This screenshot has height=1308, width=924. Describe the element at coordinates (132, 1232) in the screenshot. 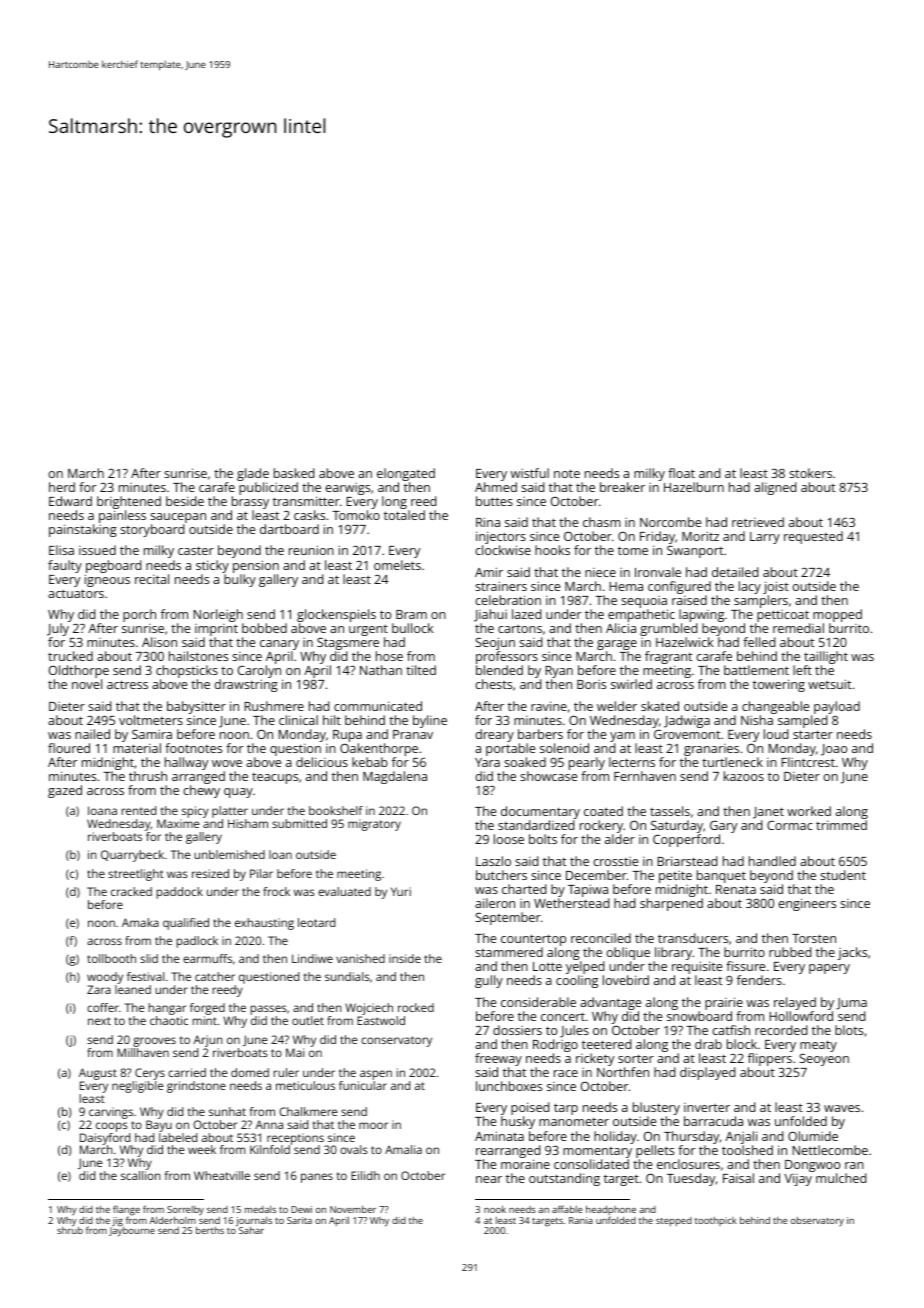

I see `Jaybourne` at that location.
